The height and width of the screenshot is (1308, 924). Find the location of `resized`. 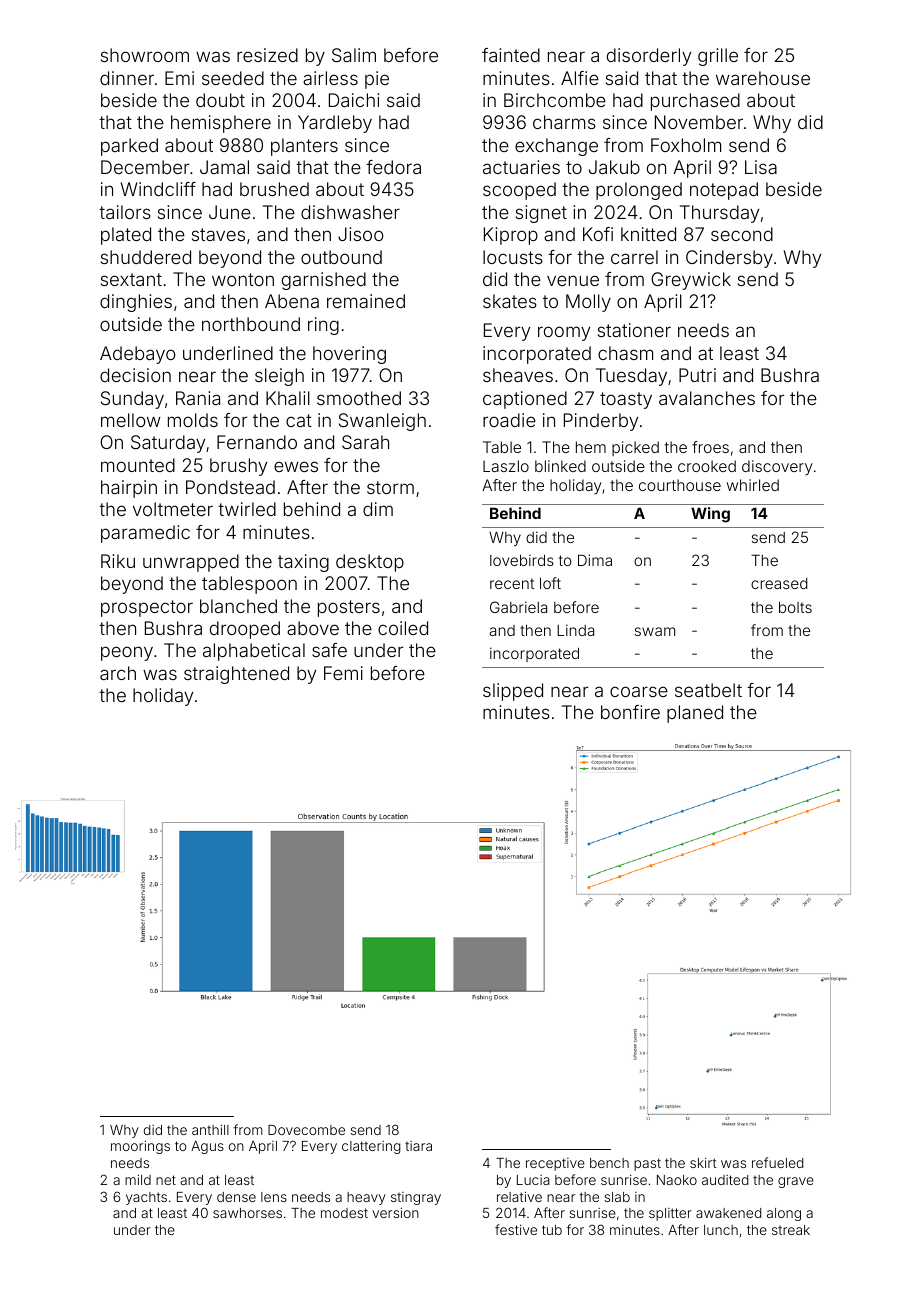

resized is located at coordinates (267, 55).
